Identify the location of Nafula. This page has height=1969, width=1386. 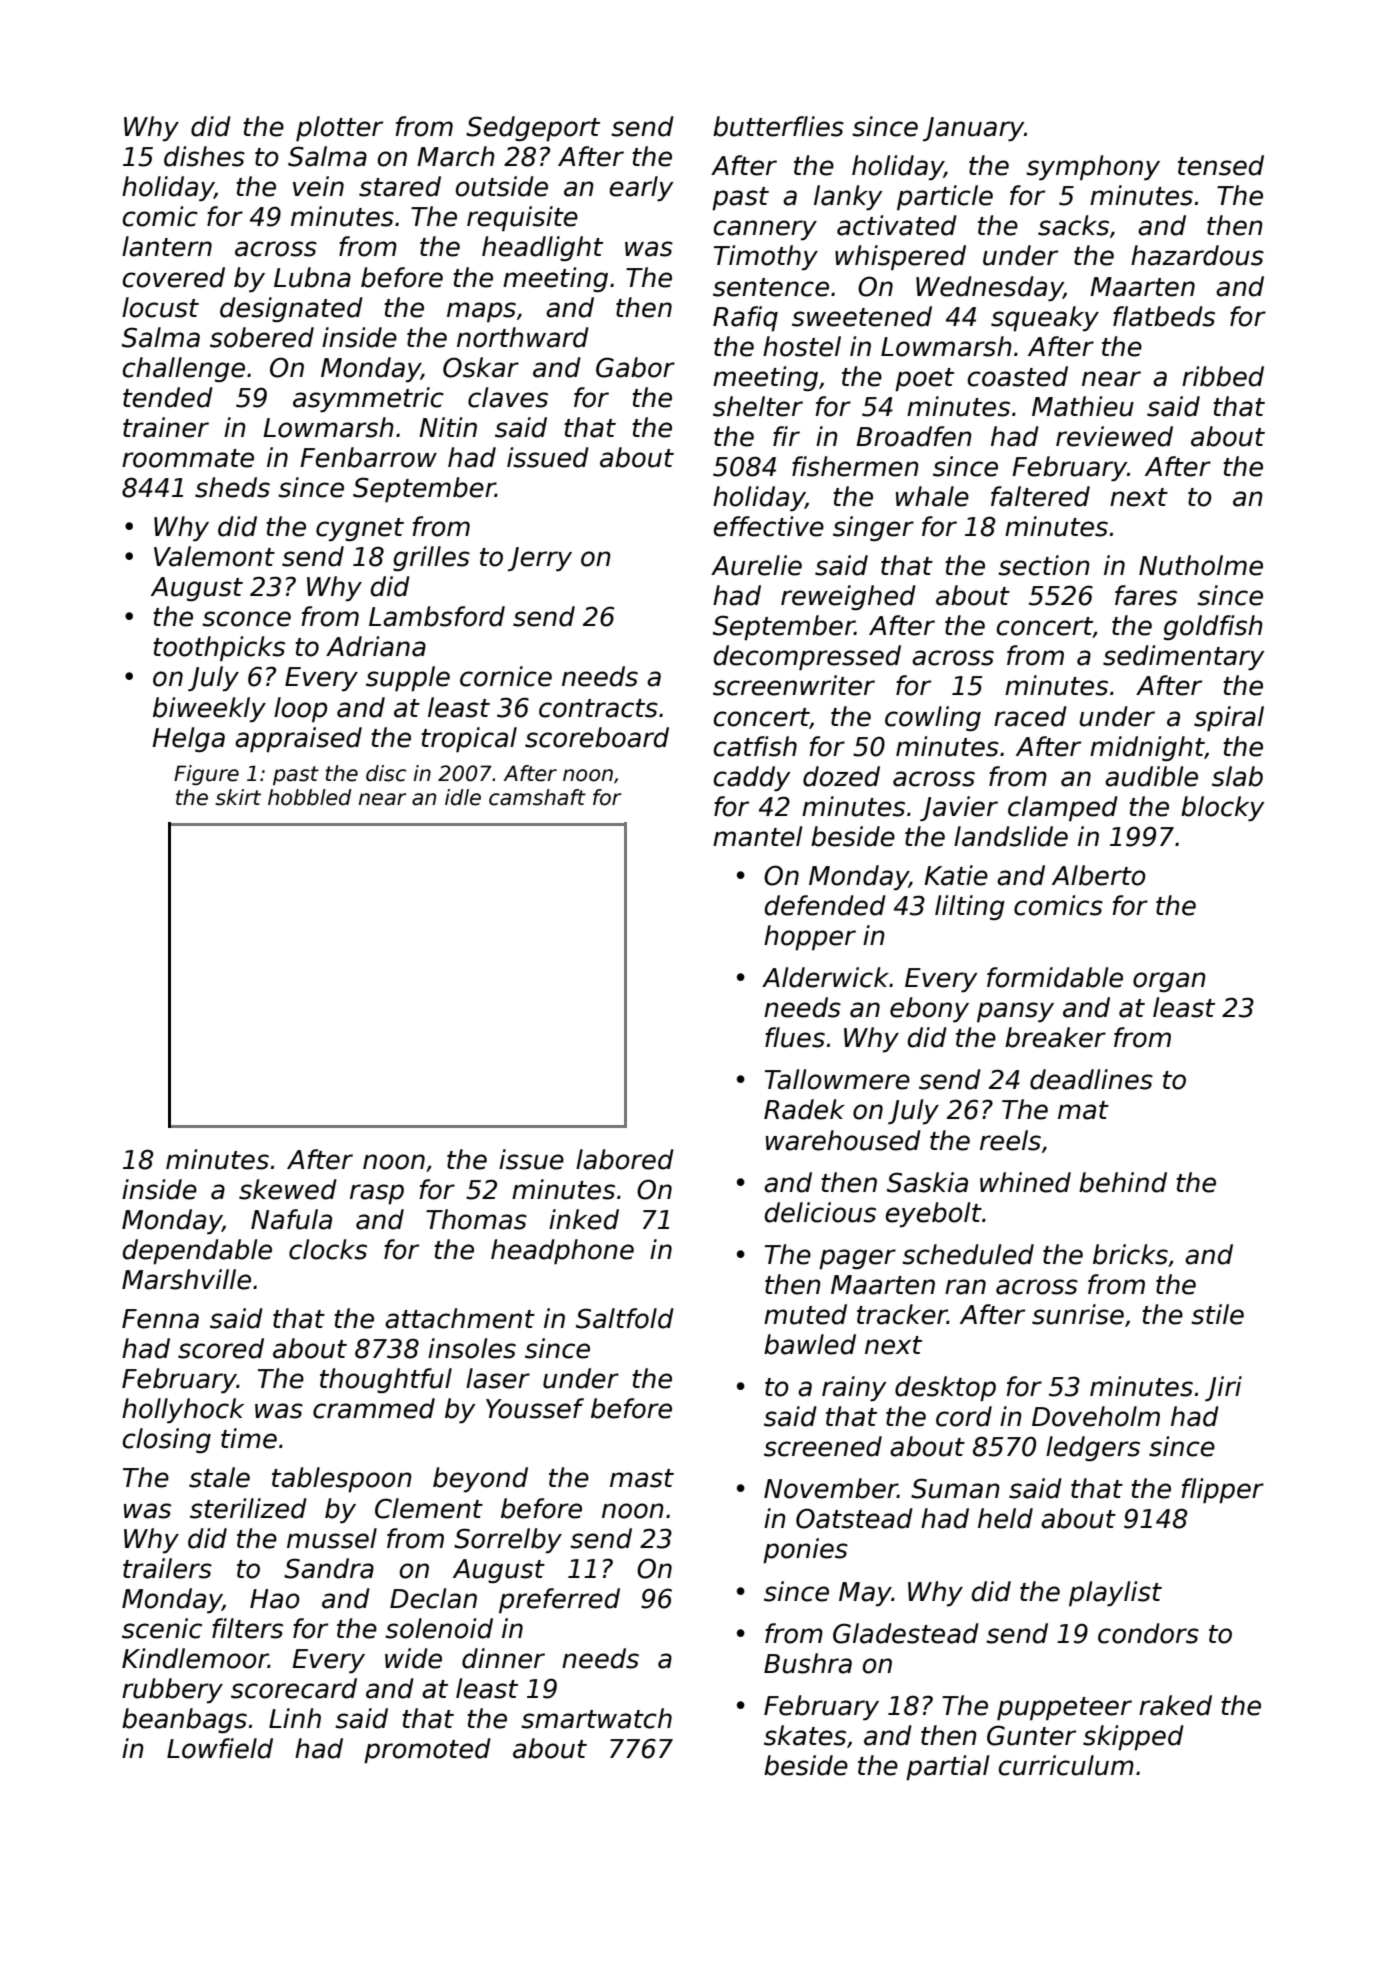
(291, 1219).
